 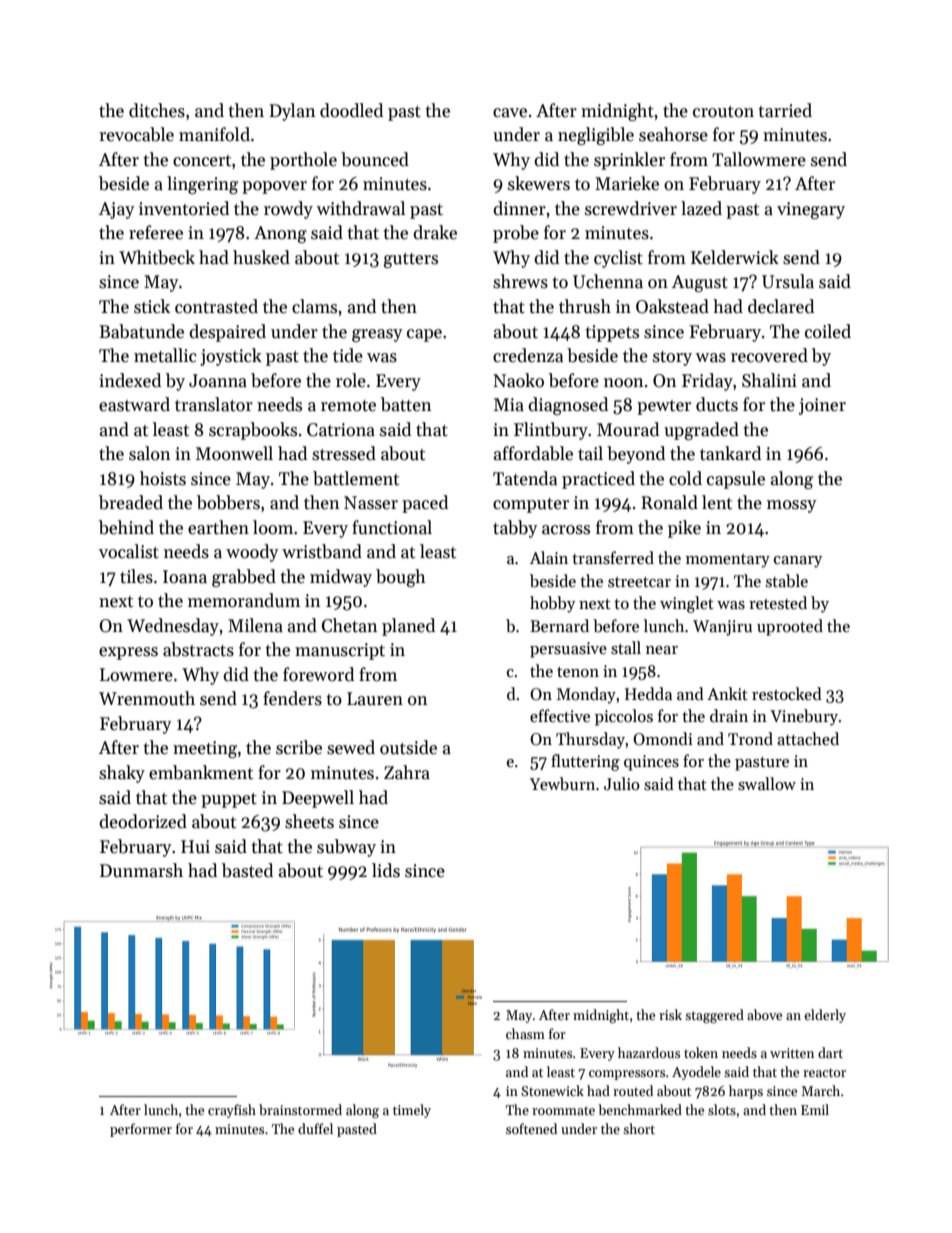 What do you see at coordinates (126, 527) in the document?
I see `behind` at bounding box center [126, 527].
